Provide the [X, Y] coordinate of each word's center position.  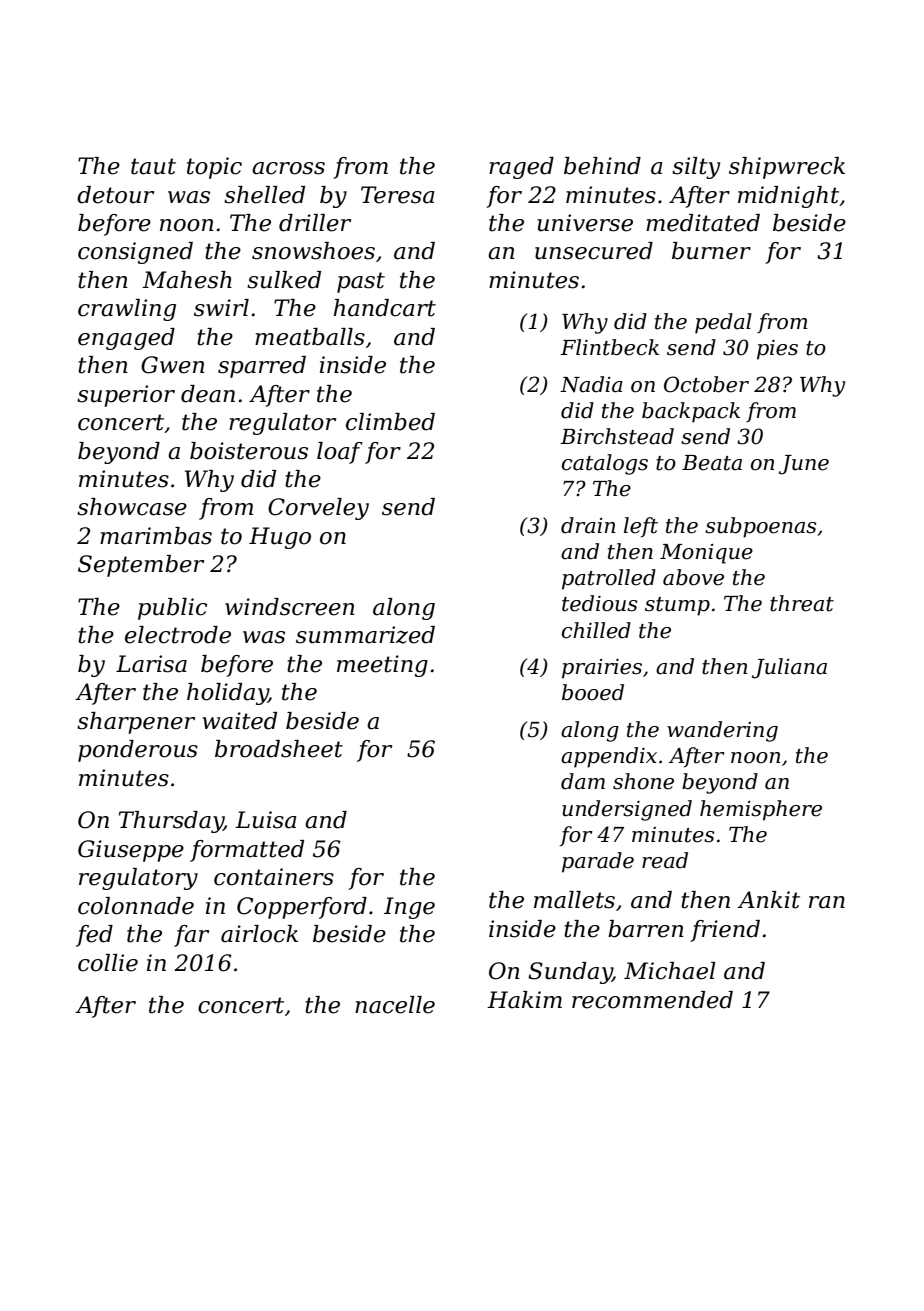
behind [602, 166]
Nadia [591, 384]
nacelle [395, 1005]
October [706, 384]
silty [696, 168]
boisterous [249, 451]
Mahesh [187, 280]
